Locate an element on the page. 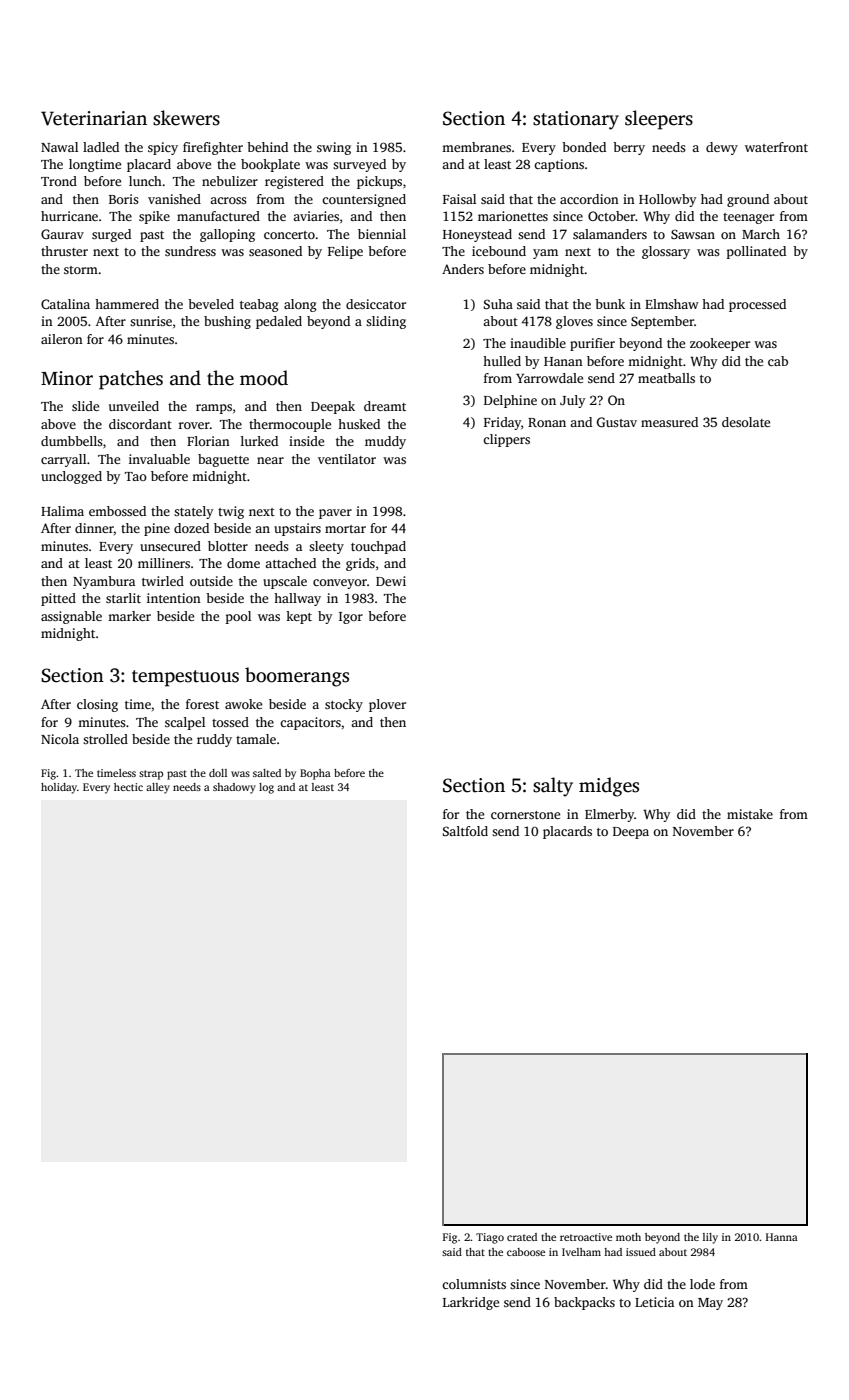 The image size is (849, 1400). Larkridge is located at coordinates (471, 1303).
